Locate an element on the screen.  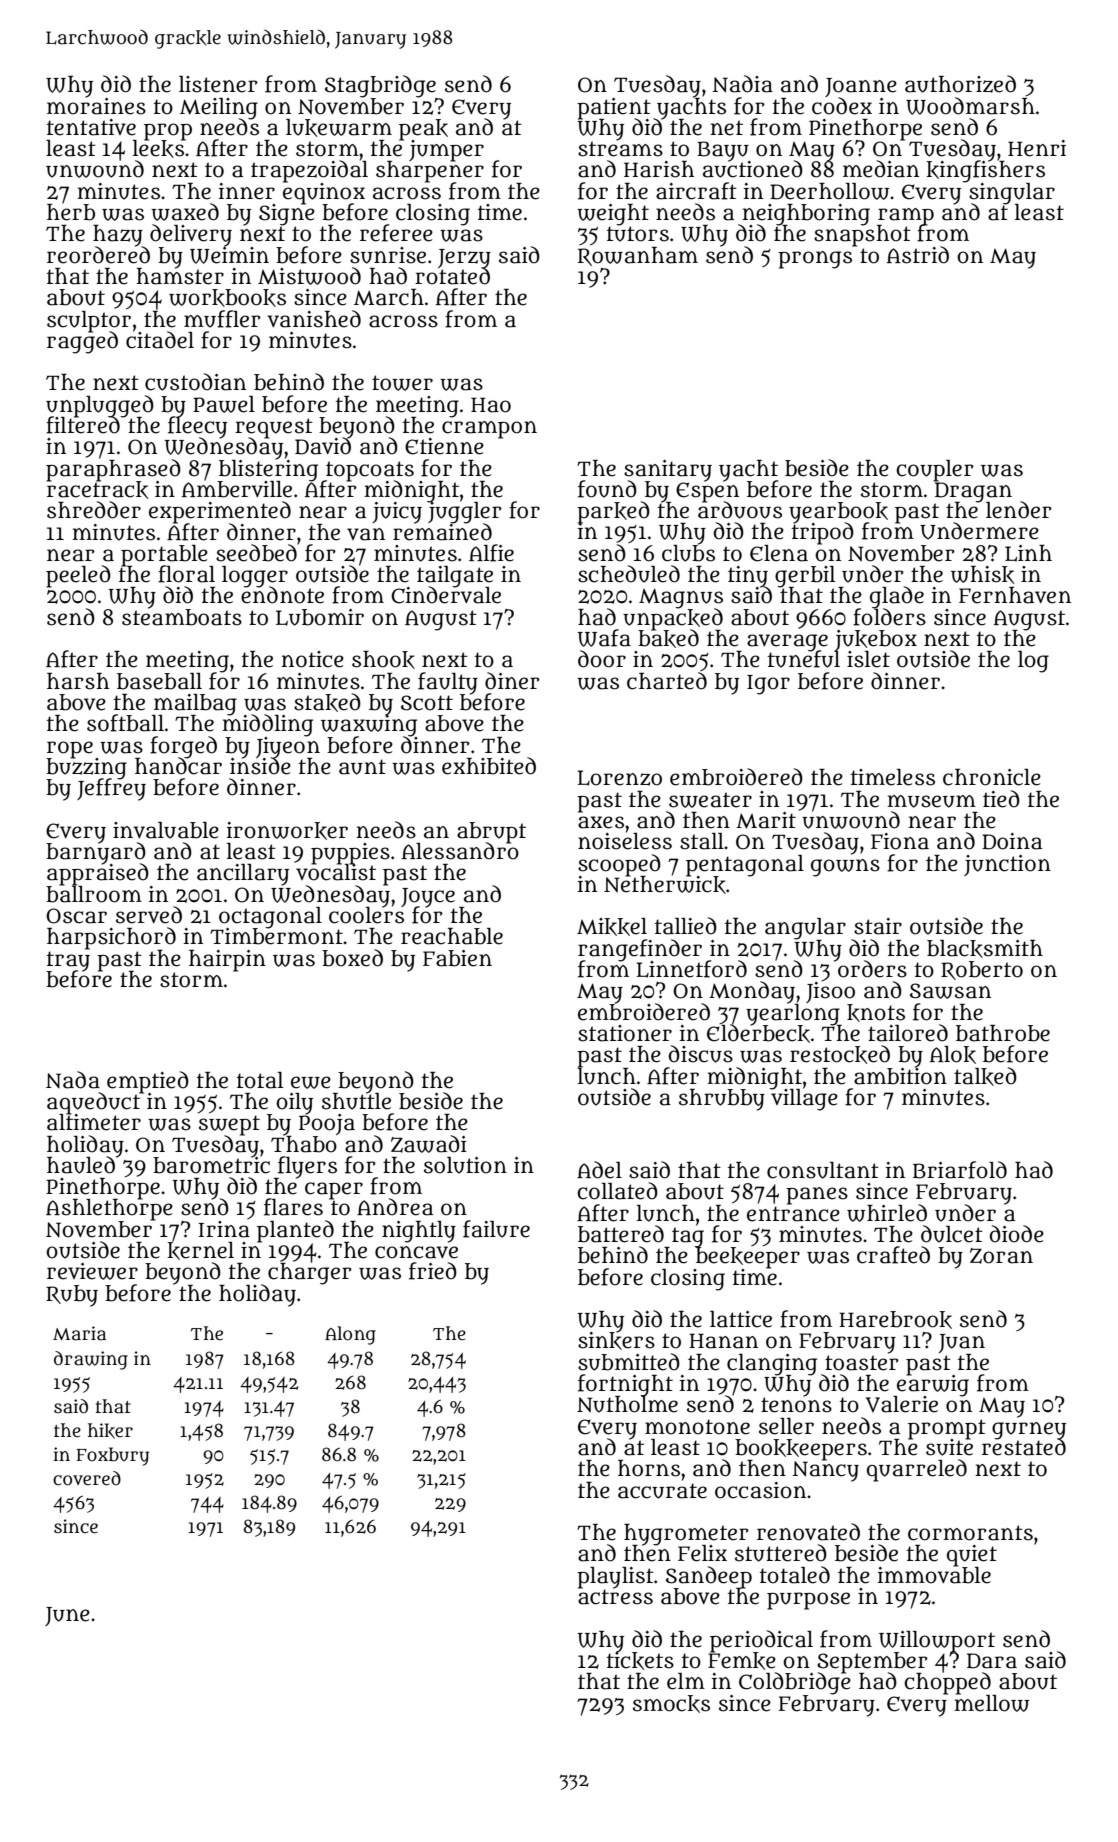
June is located at coordinates (67, 1616).
